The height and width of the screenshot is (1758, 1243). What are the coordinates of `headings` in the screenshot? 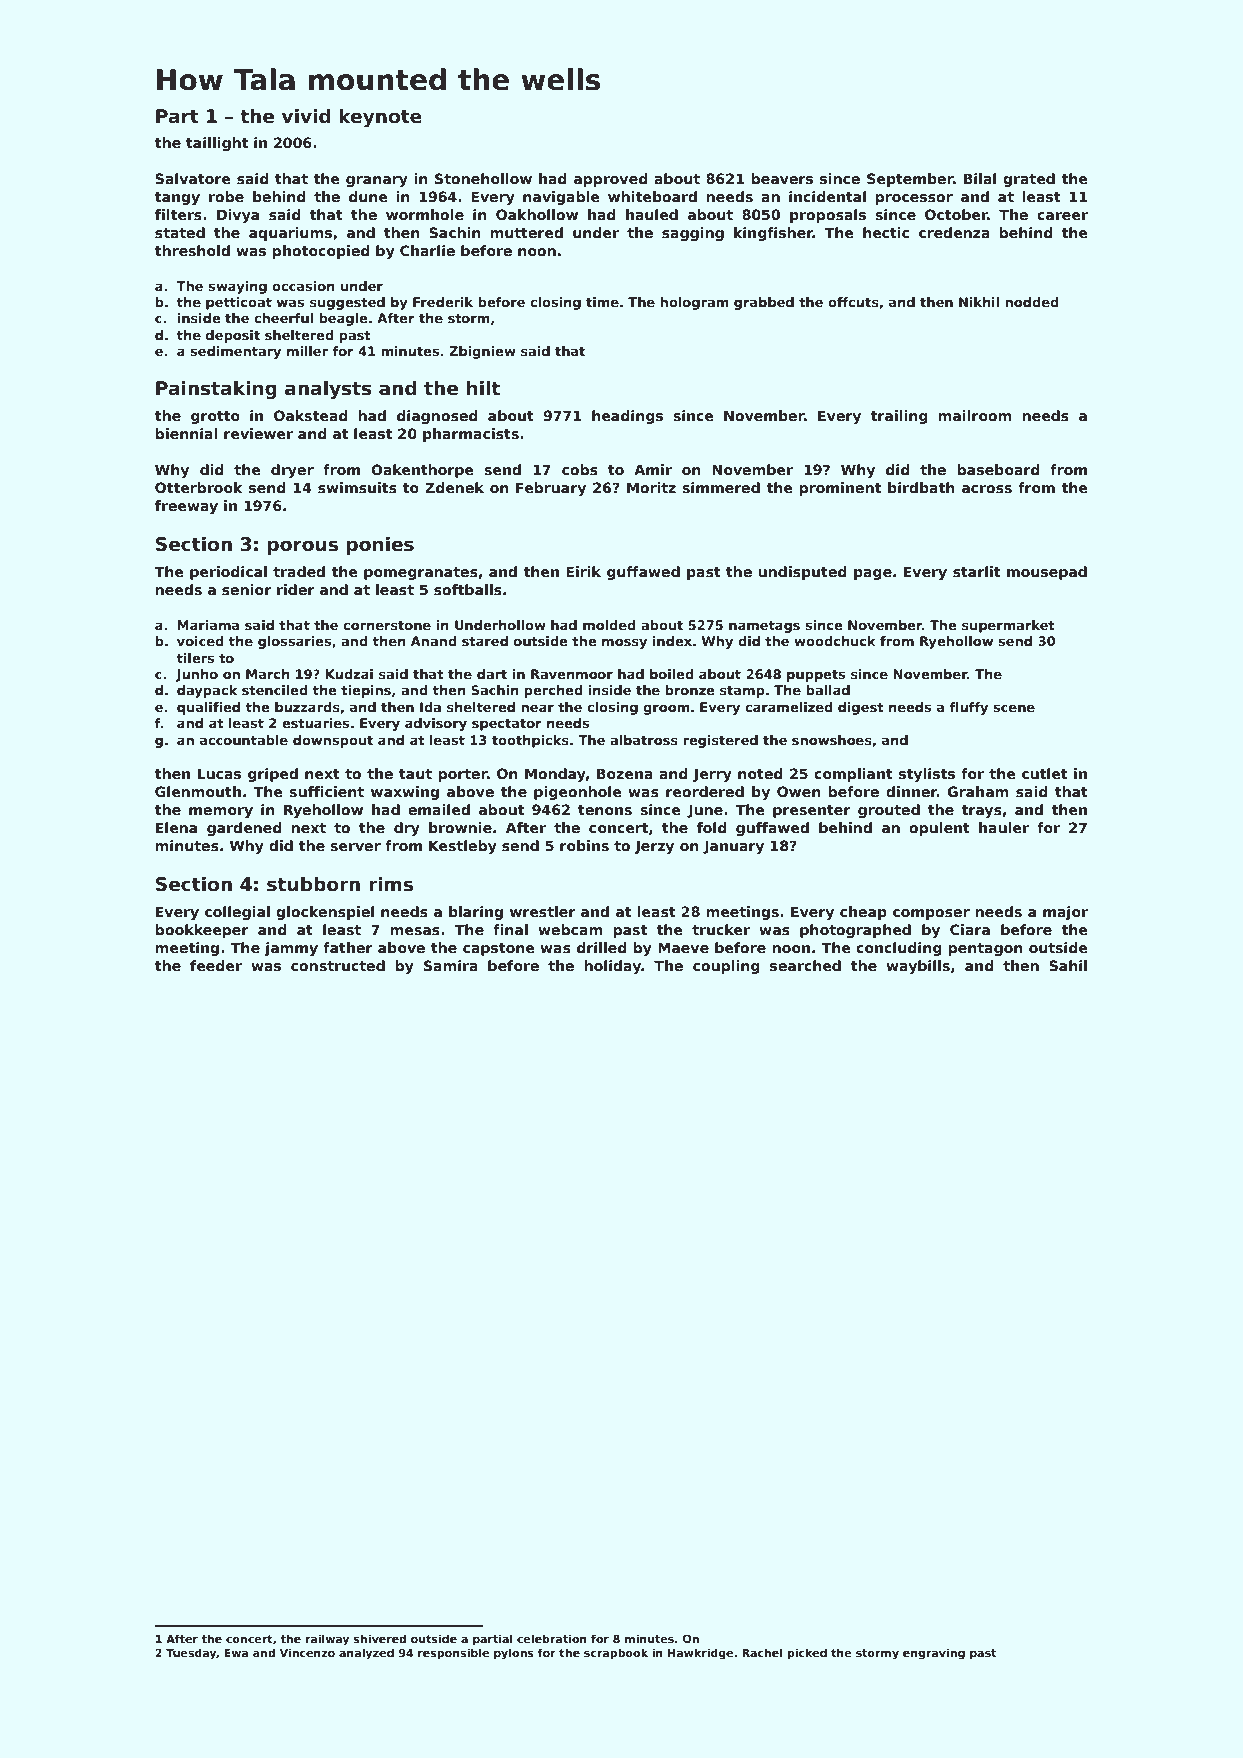 It's located at (627, 417).
